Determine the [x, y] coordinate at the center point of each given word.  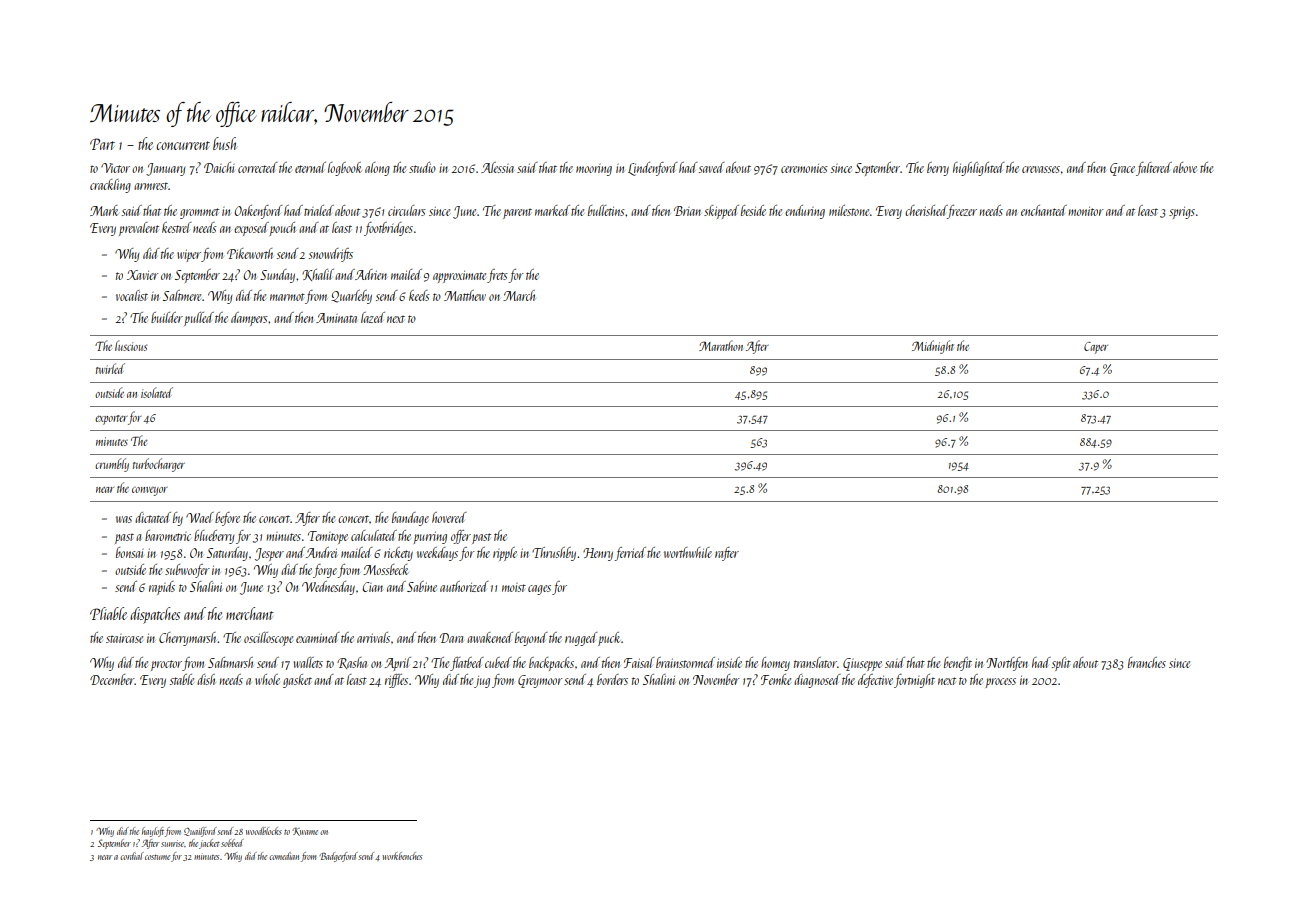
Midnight [933, 347]
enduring [805, 212]
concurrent [183, 145]
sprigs [1182, 213]
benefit [958, 664]
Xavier [143, 275]
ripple [505, 554]
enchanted [1044, 210]
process [1000, 683]
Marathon [721, 345]
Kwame [305, 832]
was [124, 519]
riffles [396, 681]
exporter [111, 420]
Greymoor [540, 681]
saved [712, 167]
